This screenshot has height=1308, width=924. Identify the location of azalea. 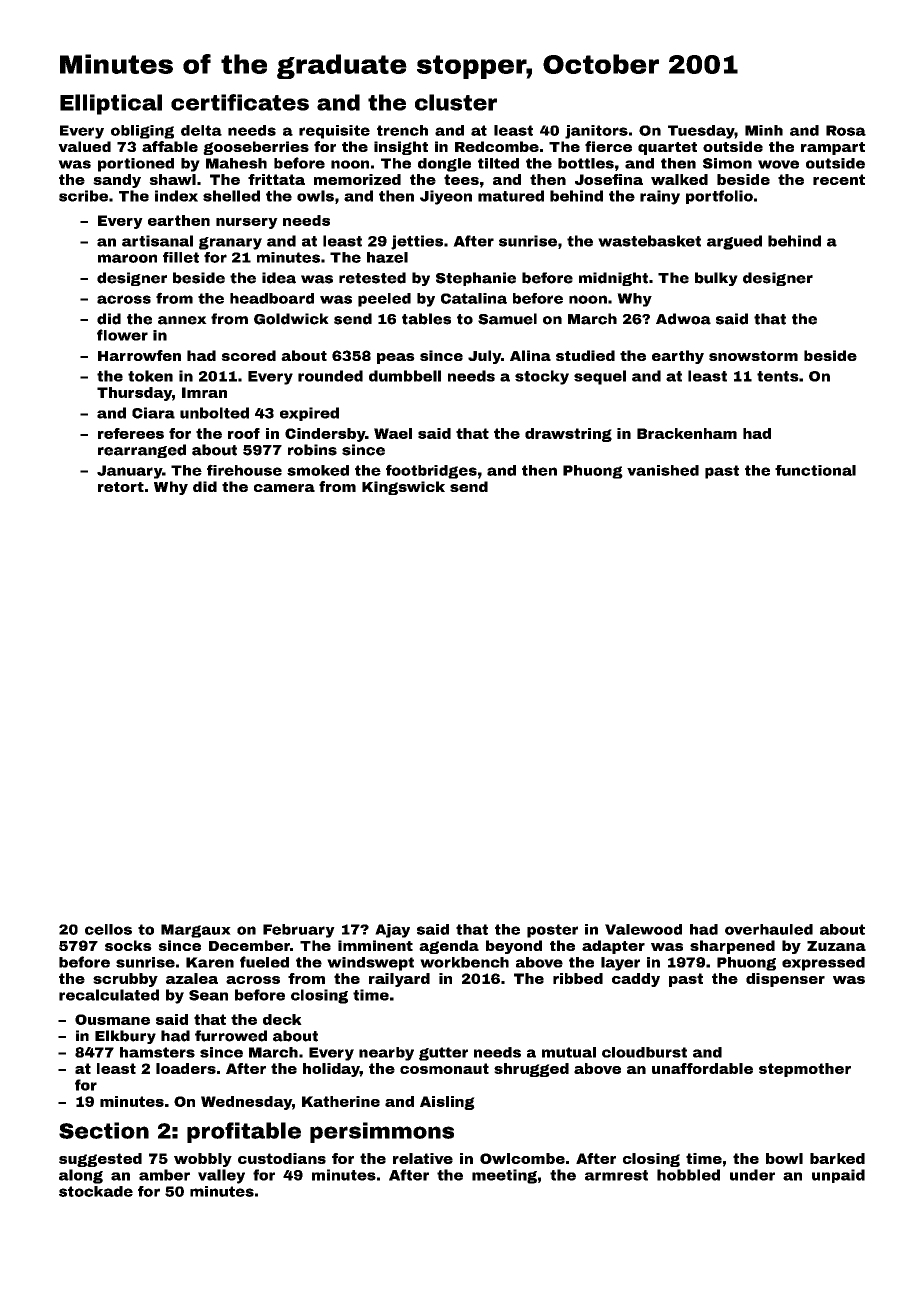
(192, 978).
